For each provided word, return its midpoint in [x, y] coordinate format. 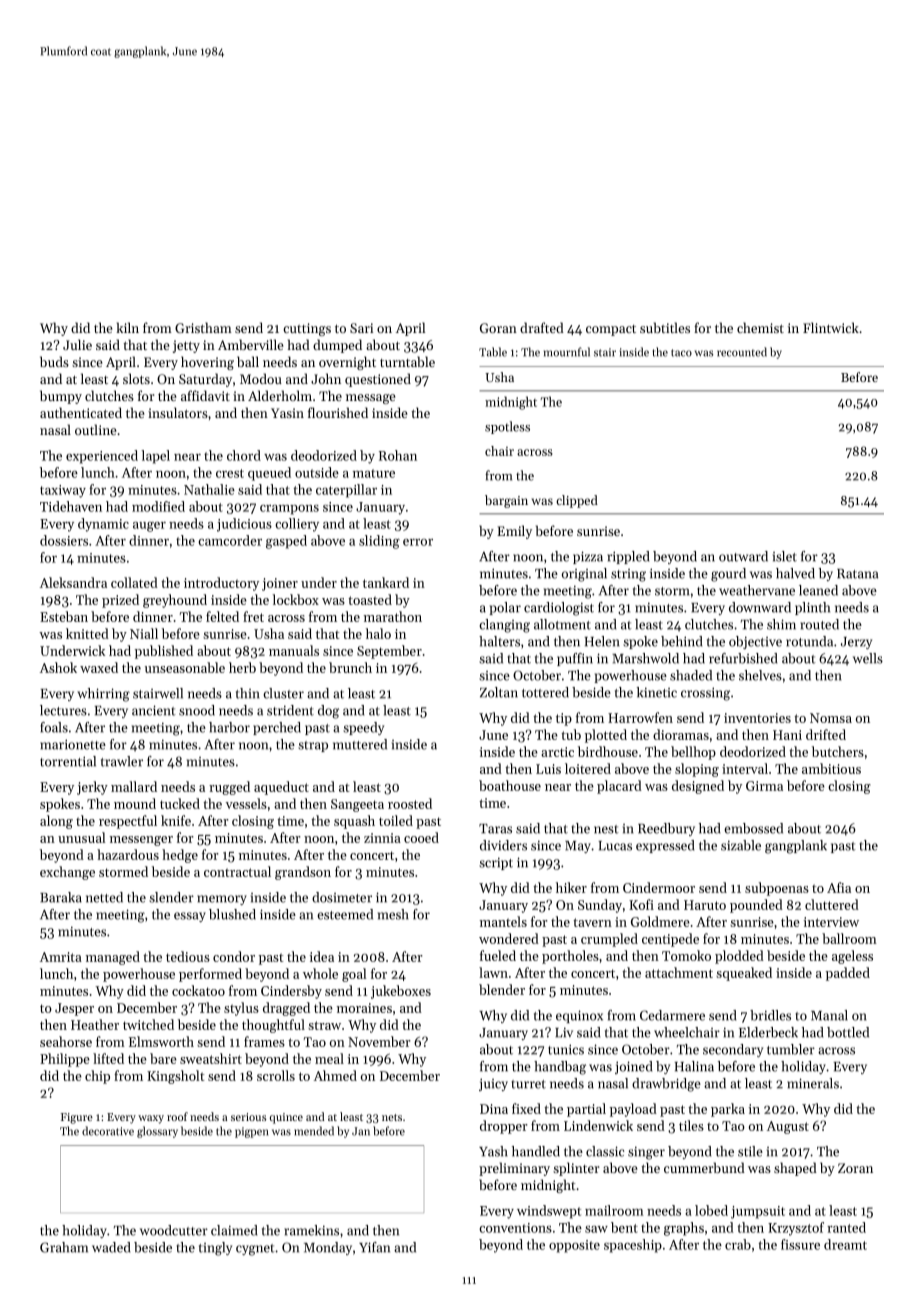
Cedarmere [672, 1015]
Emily [514, 532]
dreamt [845, 1244]
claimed [234, 1230]
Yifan [374, 1247]
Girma [764, 786]
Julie [77, 344]
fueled [498, 955]
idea [322, 956]
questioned [378, 380]
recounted [742, 352]
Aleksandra [73, 582]
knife [176, 820]
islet [785, 556]
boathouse [510, 785]
